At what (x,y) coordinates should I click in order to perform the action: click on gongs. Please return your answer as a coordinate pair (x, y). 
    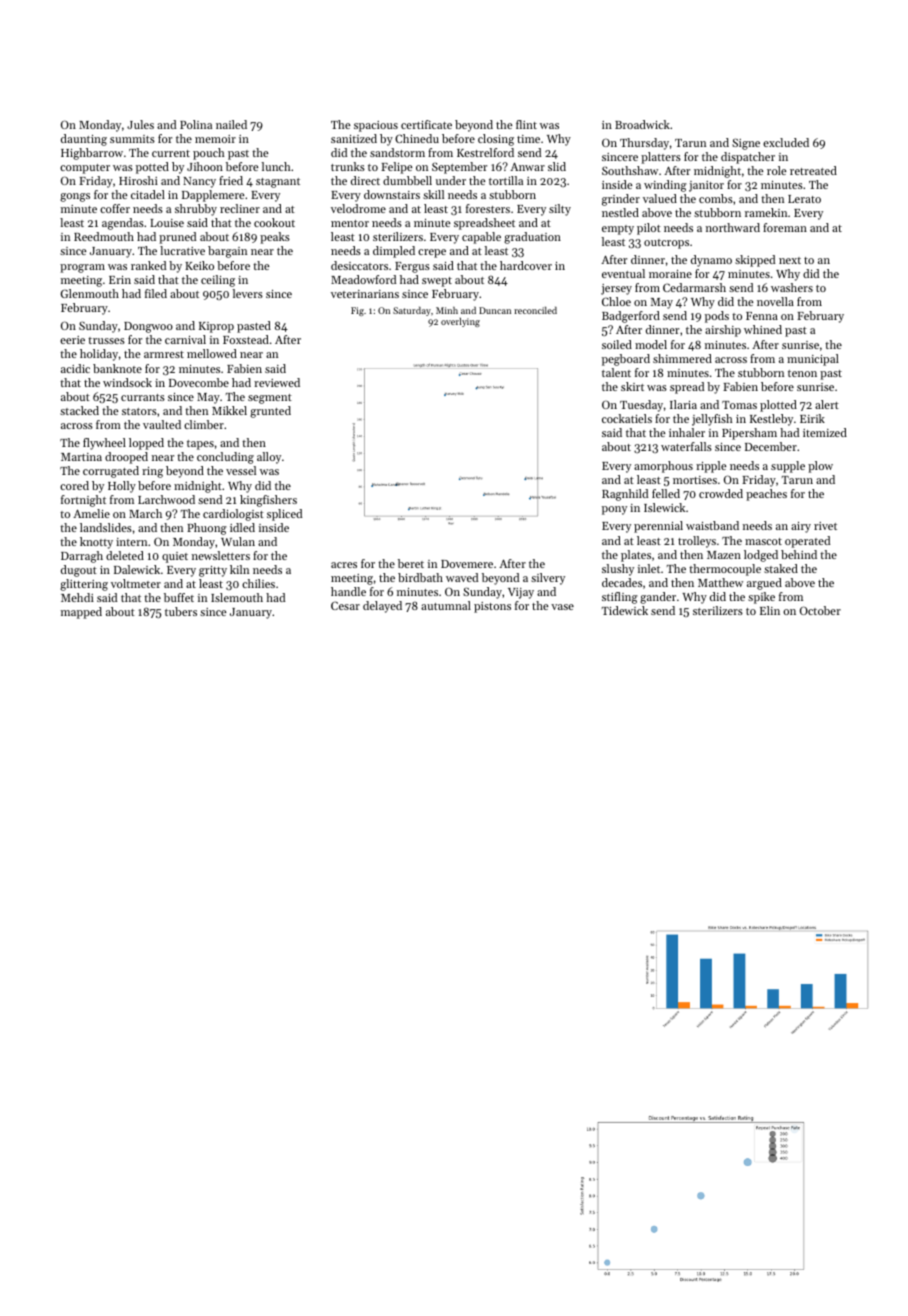
    Looking at the image, I should click on (75, 197).
